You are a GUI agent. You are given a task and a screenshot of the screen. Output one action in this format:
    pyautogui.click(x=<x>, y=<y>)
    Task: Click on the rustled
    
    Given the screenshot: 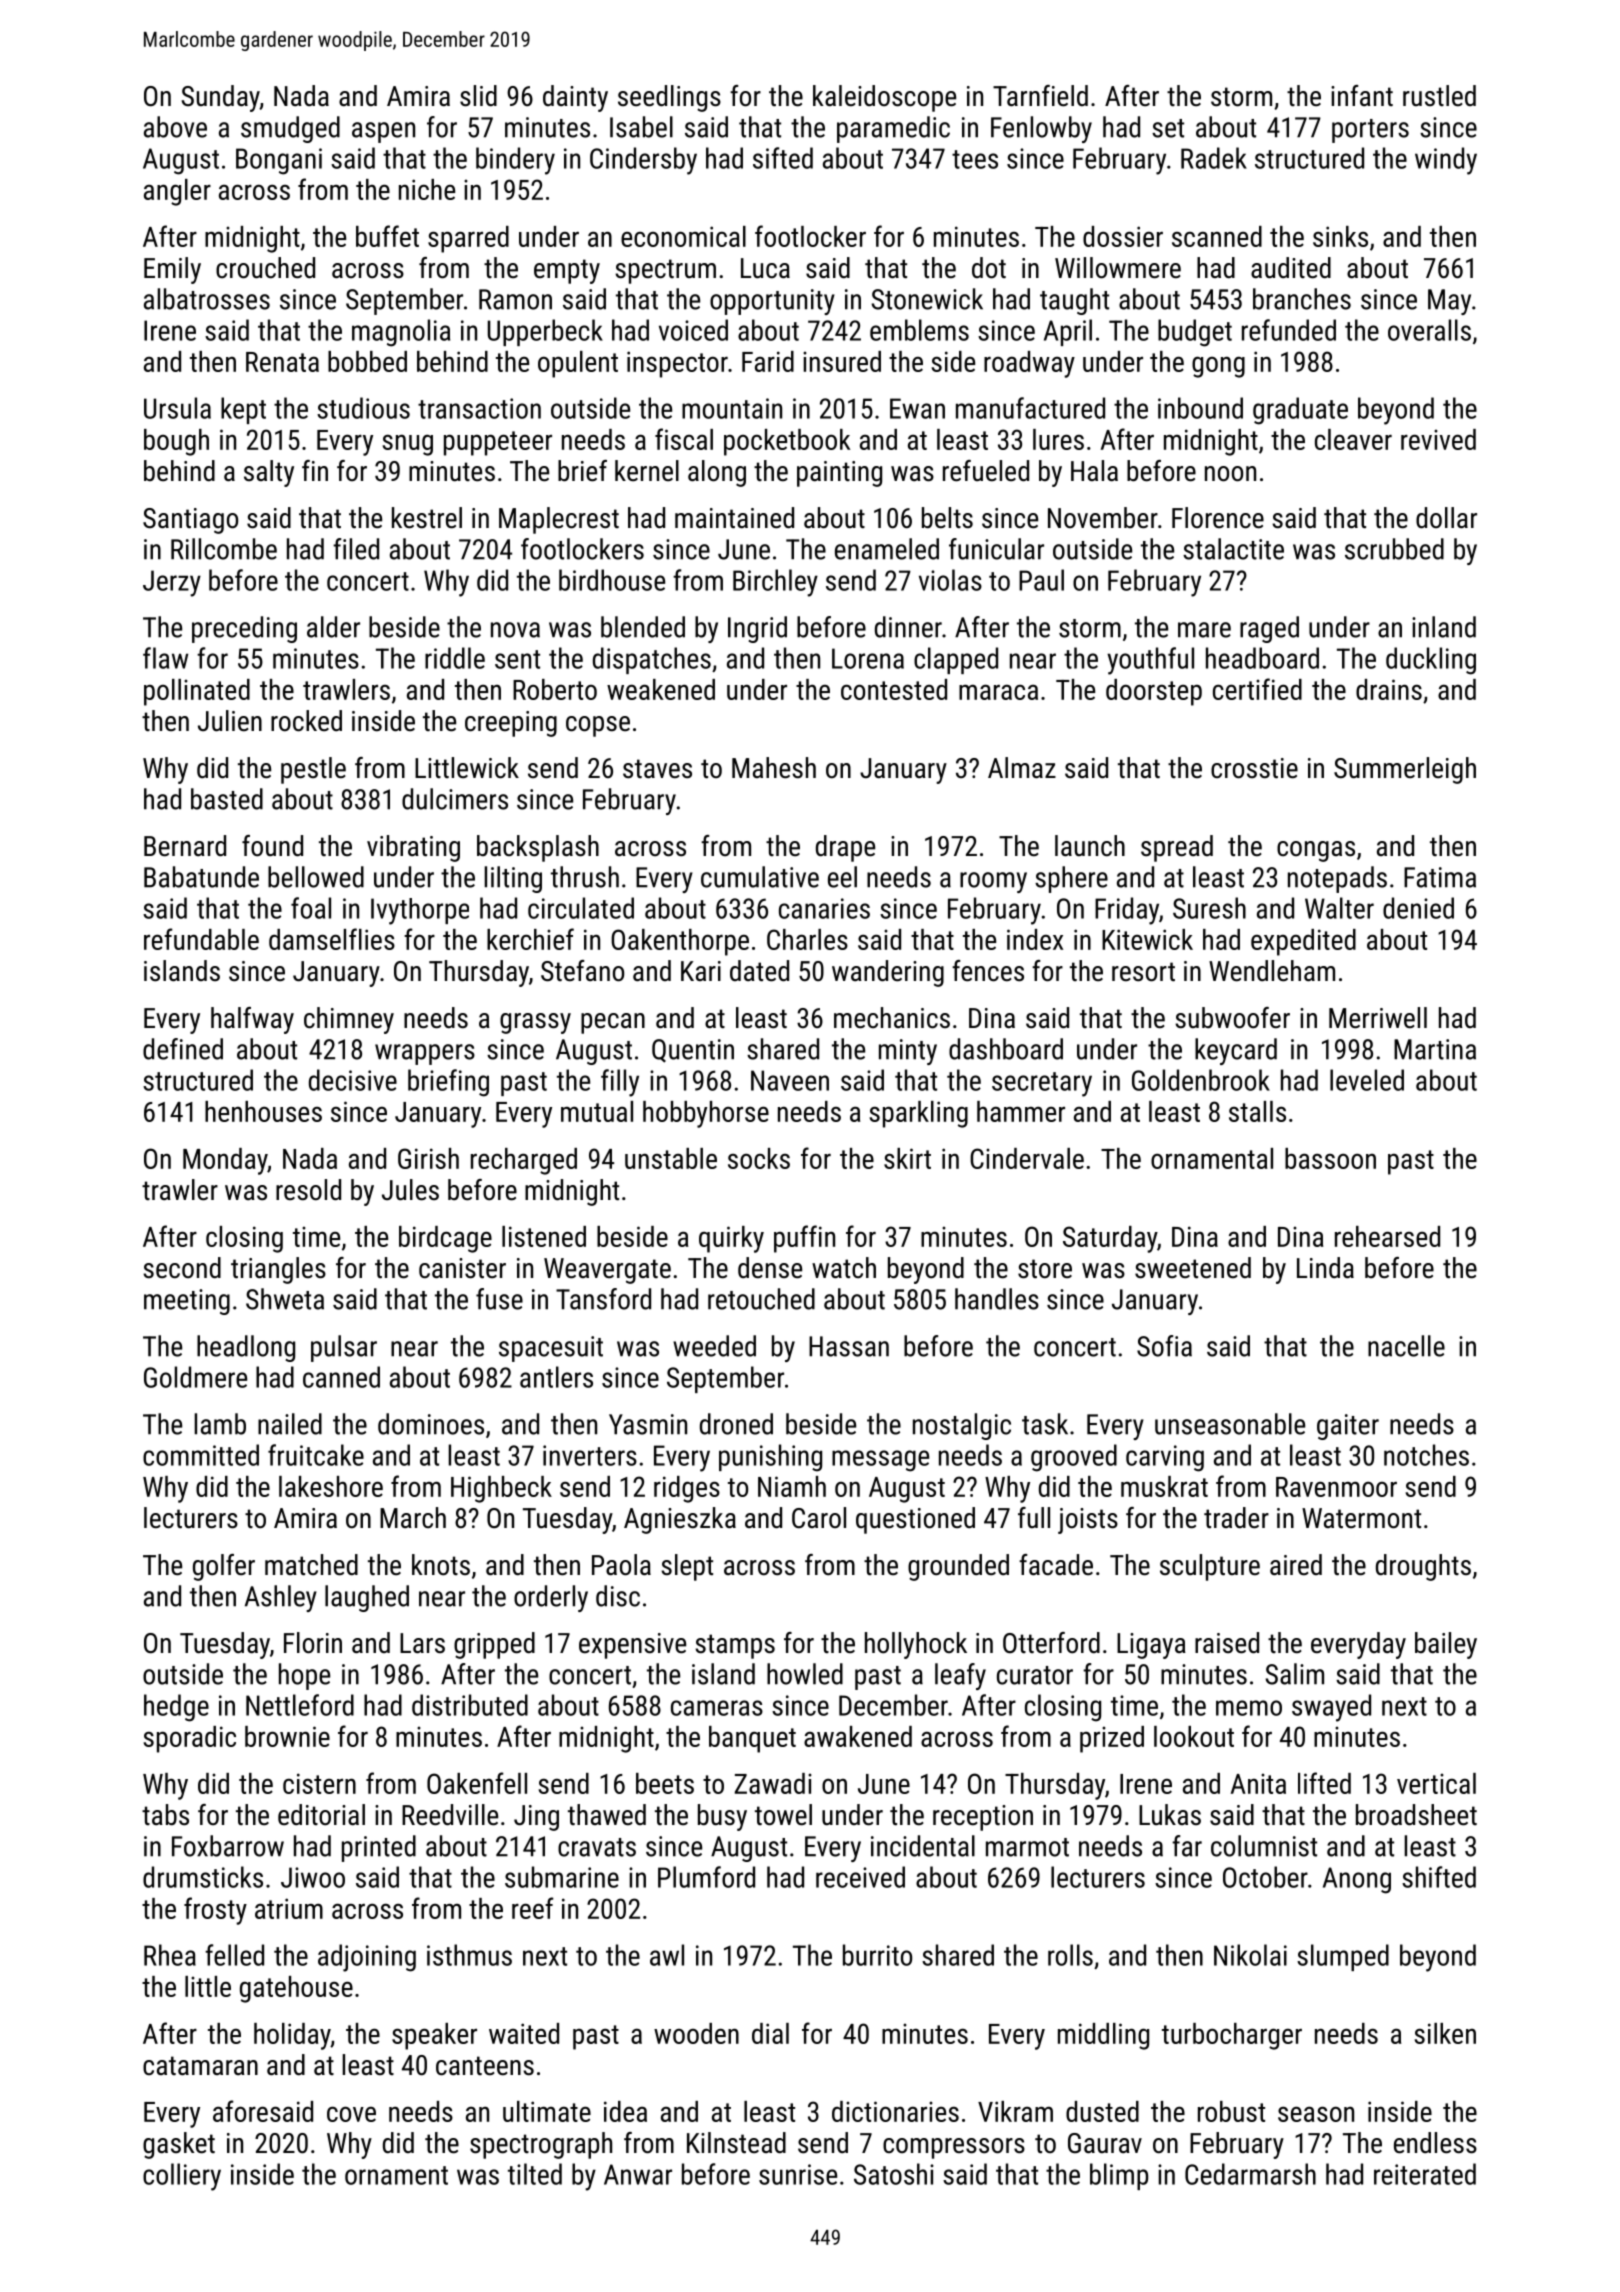 What is the action you would take?
    pyautogui.click(x=1439, y=96)
